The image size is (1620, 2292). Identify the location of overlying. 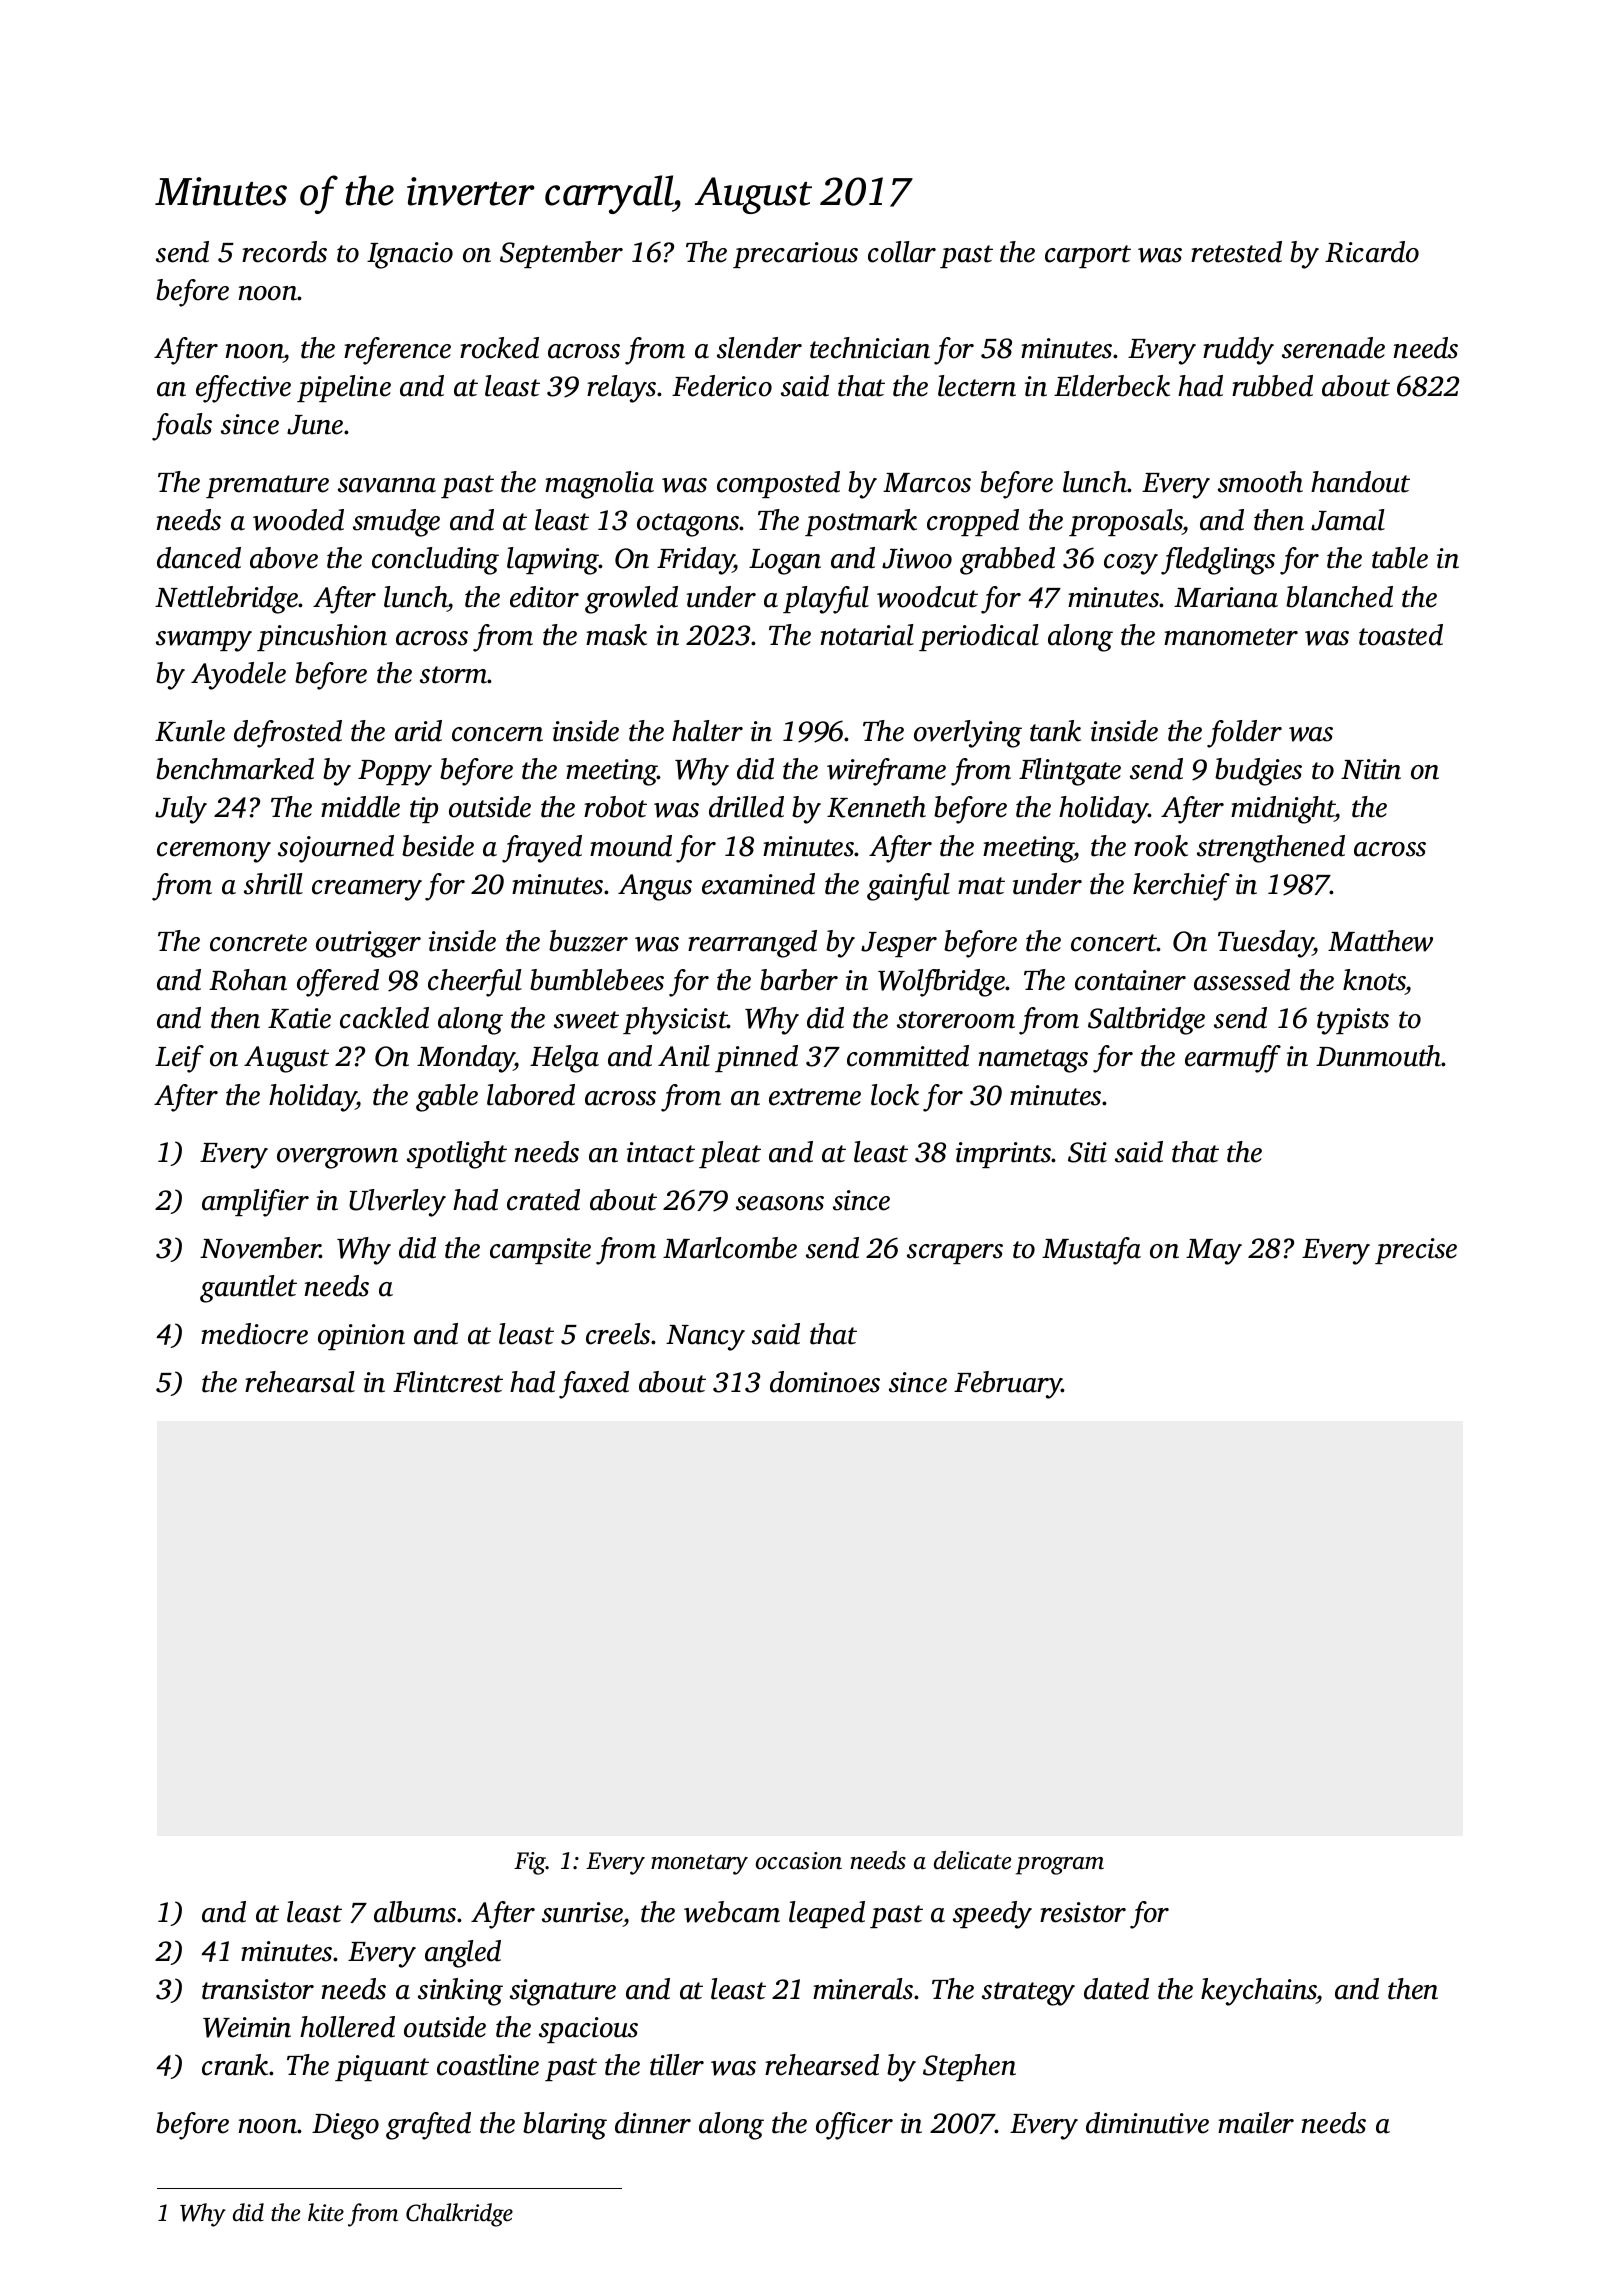
(968, 734).
